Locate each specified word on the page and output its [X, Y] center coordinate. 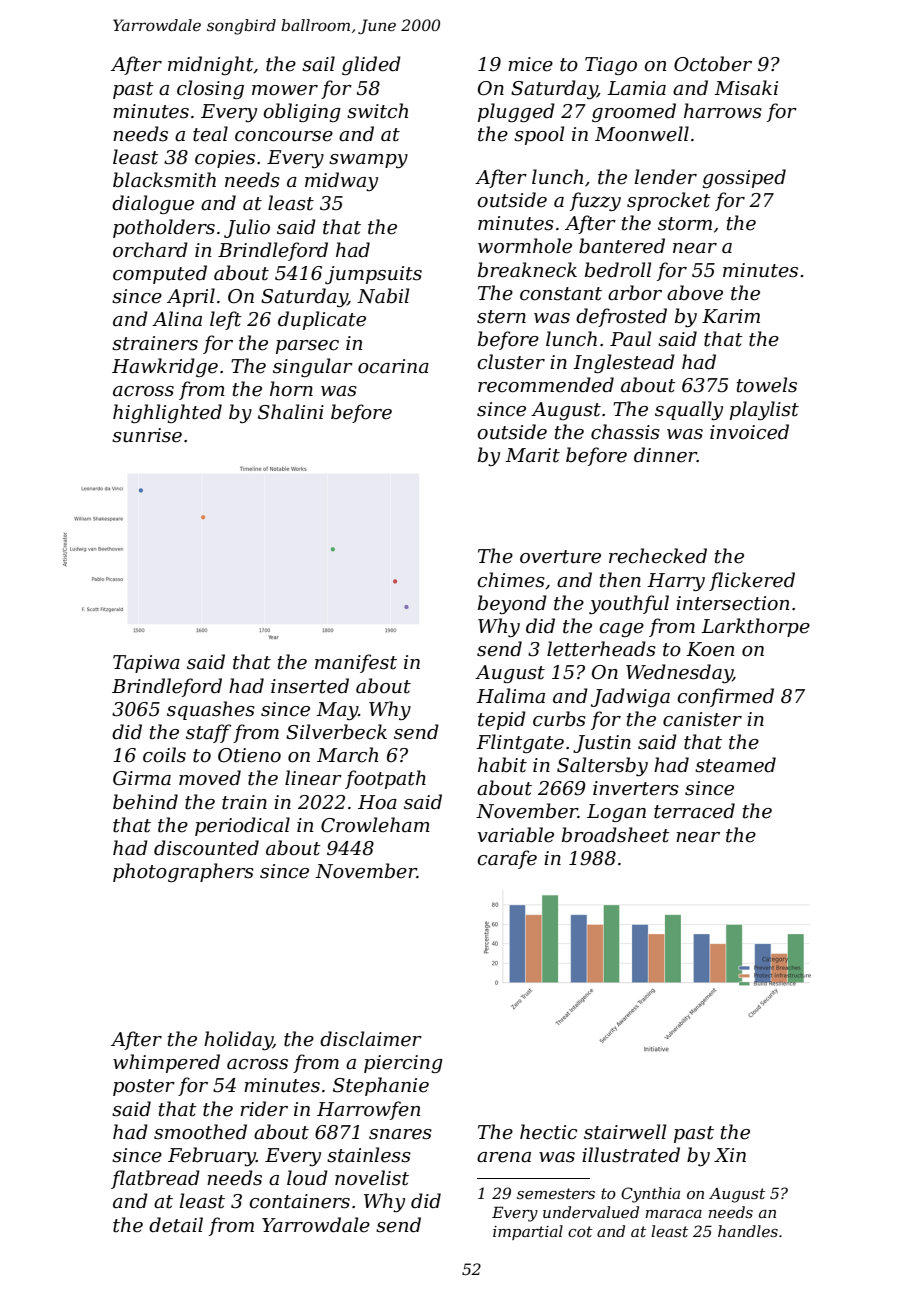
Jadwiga [630, 697]
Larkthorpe [755, 627]
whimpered [166, 1063]
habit [502, 765]
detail [176, 1225]
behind [145, 802]
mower [285, 90]
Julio [247, 228]
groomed [634, 112]
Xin [730, 1155]
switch [377, 111]
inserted [310, 686]
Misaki [746, 88]
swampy [368, 161]
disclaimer [371, 1039]
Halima [510, 696]
